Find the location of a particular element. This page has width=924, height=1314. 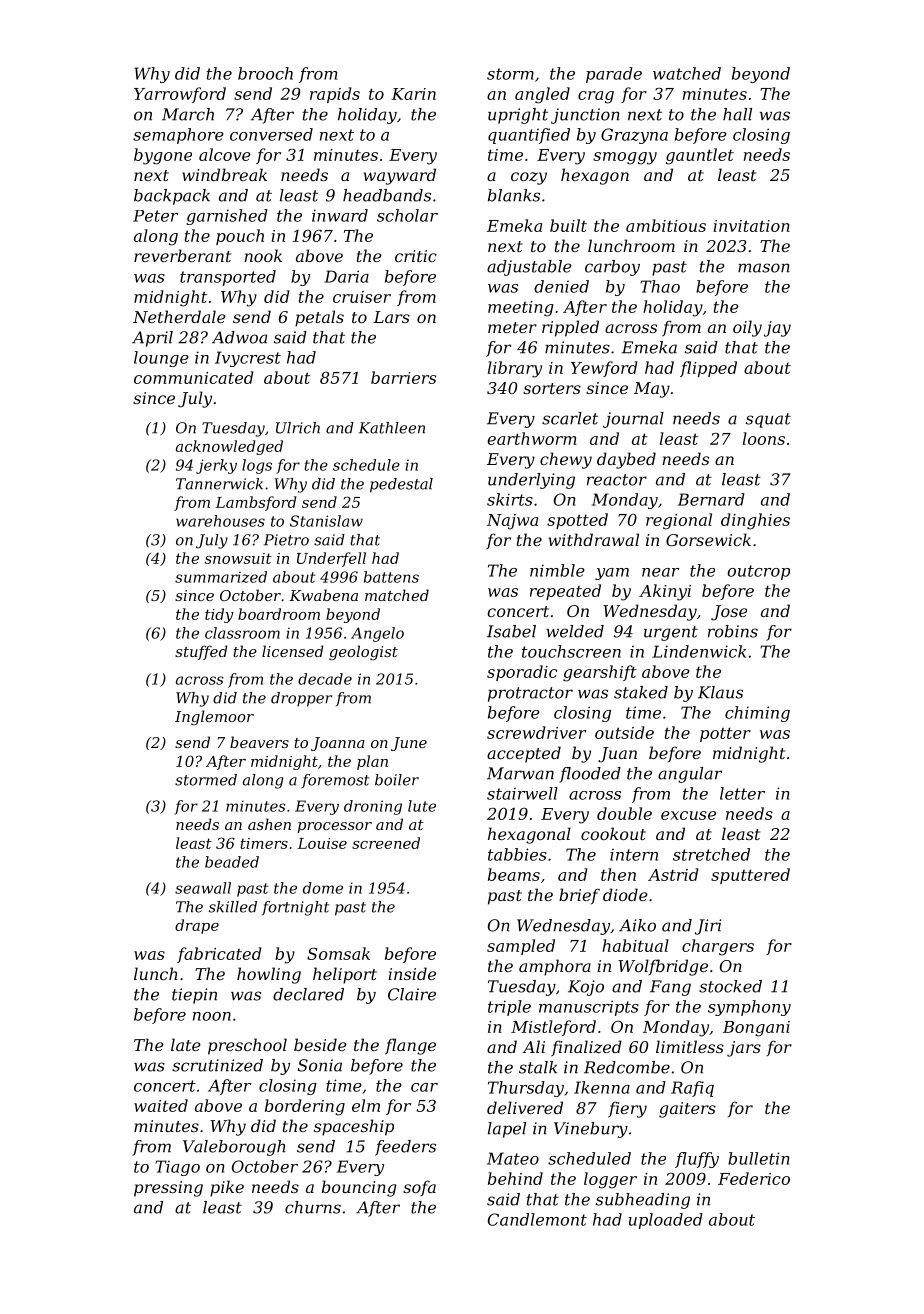

licensed is located at coordinates (293, 651).
